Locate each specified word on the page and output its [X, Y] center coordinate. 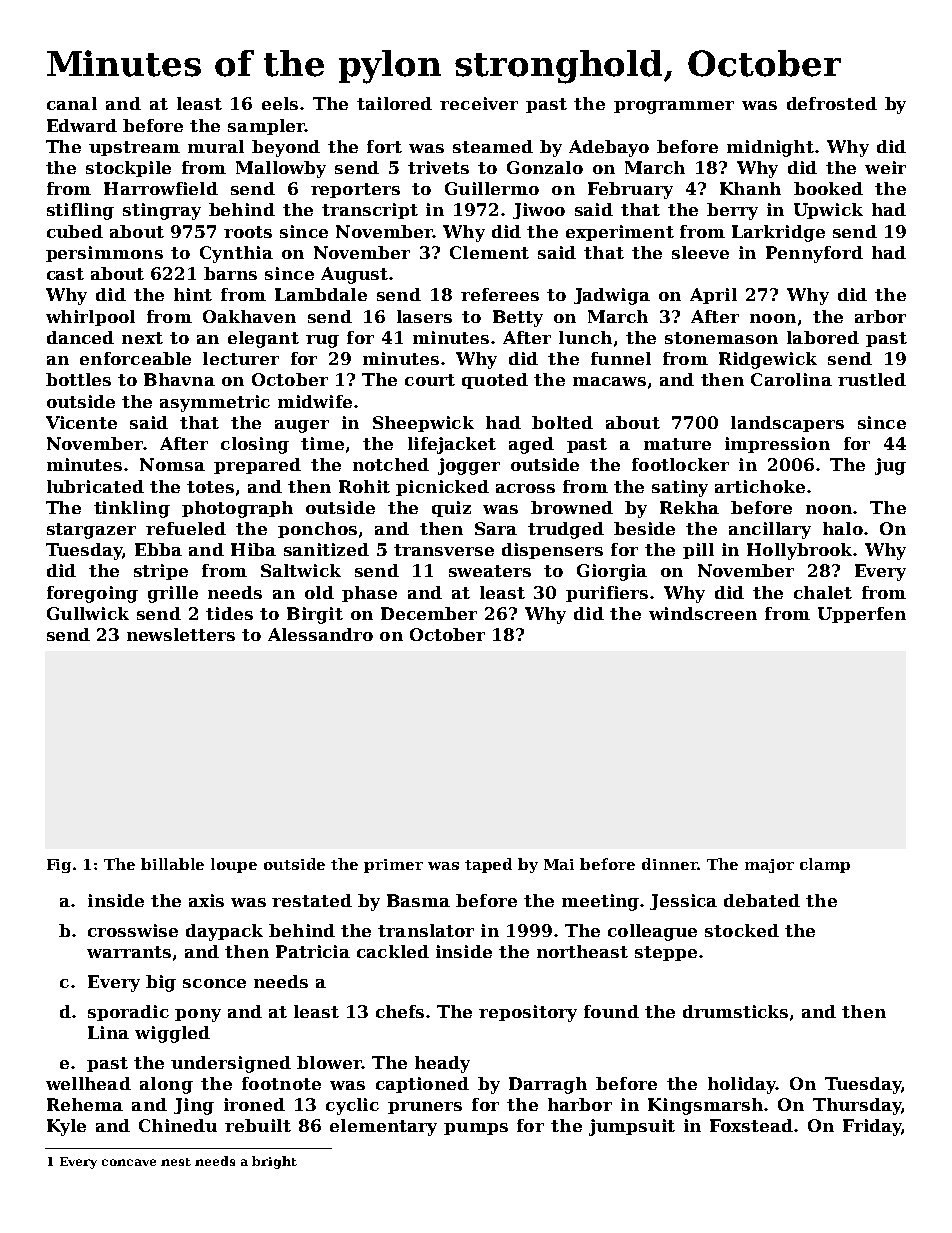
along [166, 1085]
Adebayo [609, 148]
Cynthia [236, 254]
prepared [257, 466]
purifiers [607, 594]
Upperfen [862, 615]
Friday [872, 1127]
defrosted [832, 103]
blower [329, 1062]
